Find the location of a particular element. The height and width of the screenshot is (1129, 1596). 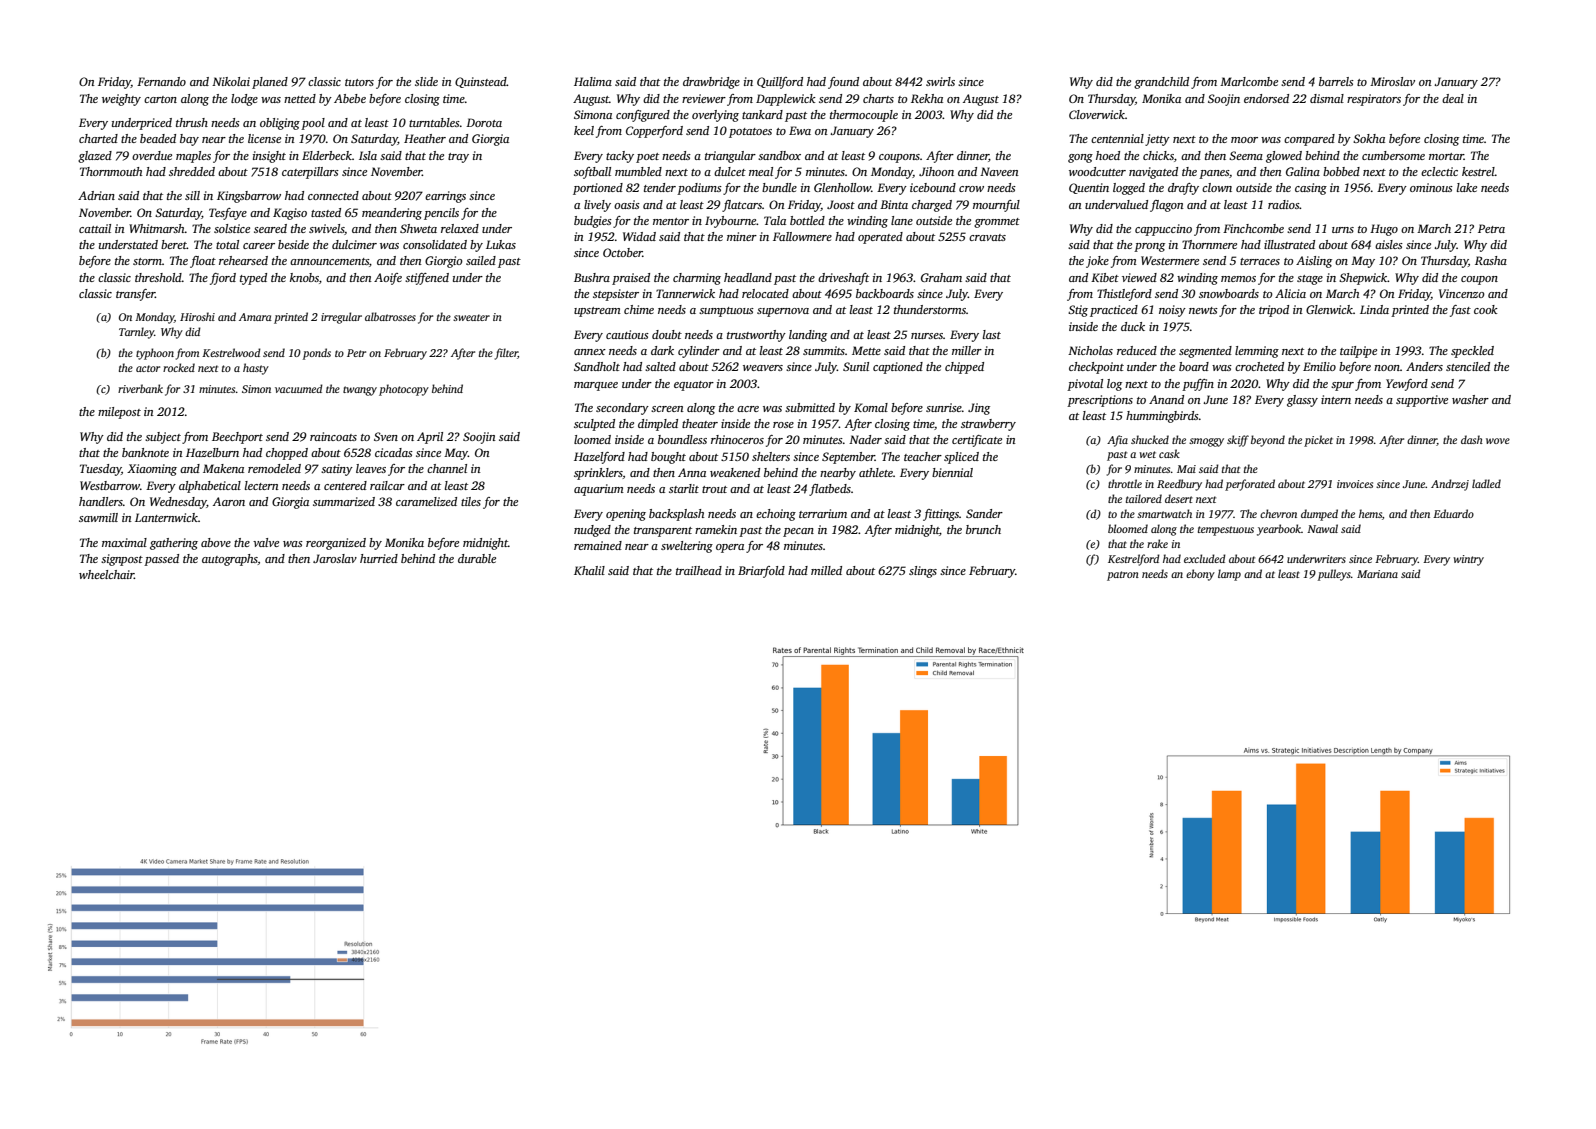

Briarfold is located at coordinates (761, 572).
